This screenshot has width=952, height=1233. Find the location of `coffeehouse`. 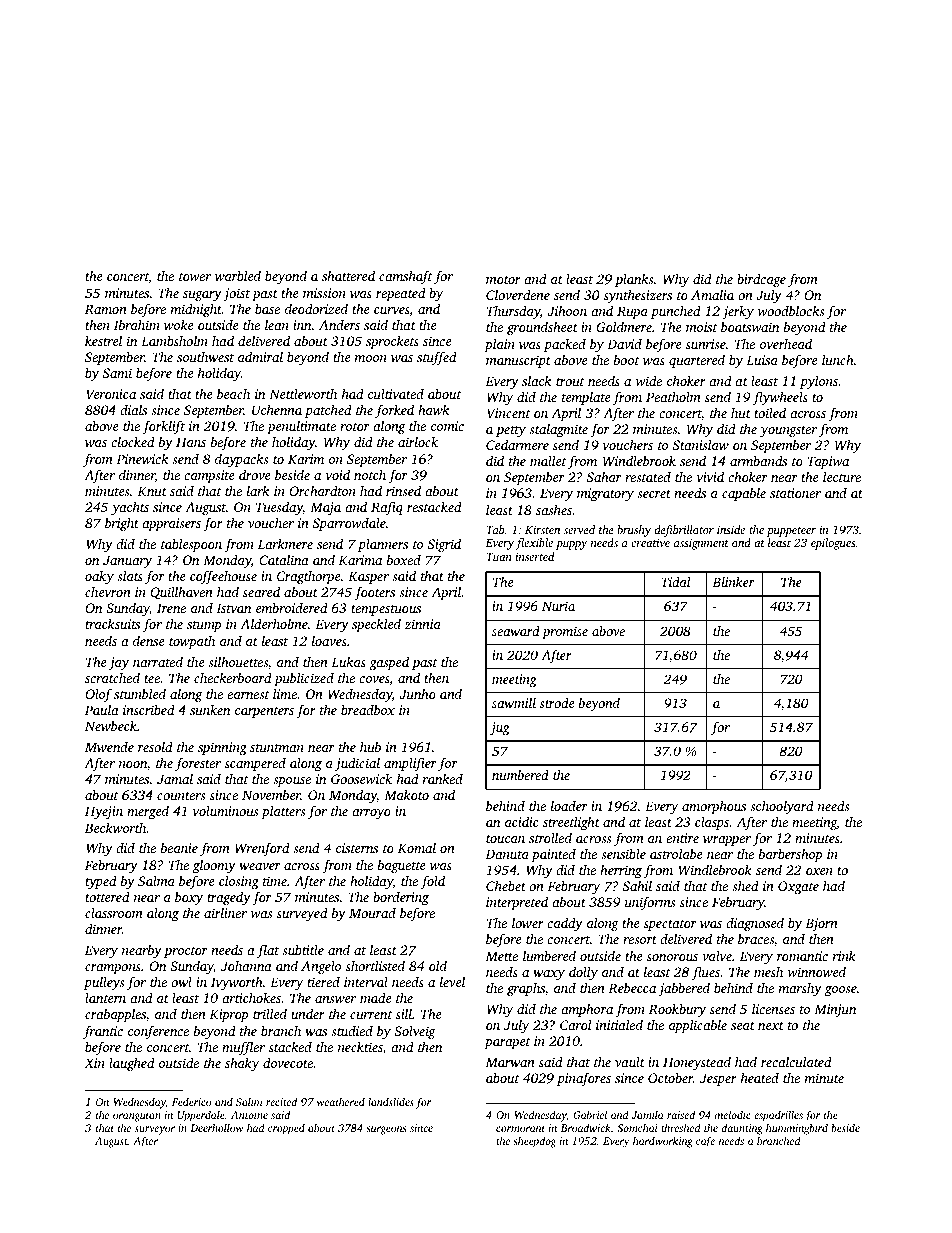

coffeehouse is located at coordinates (223, 577).
